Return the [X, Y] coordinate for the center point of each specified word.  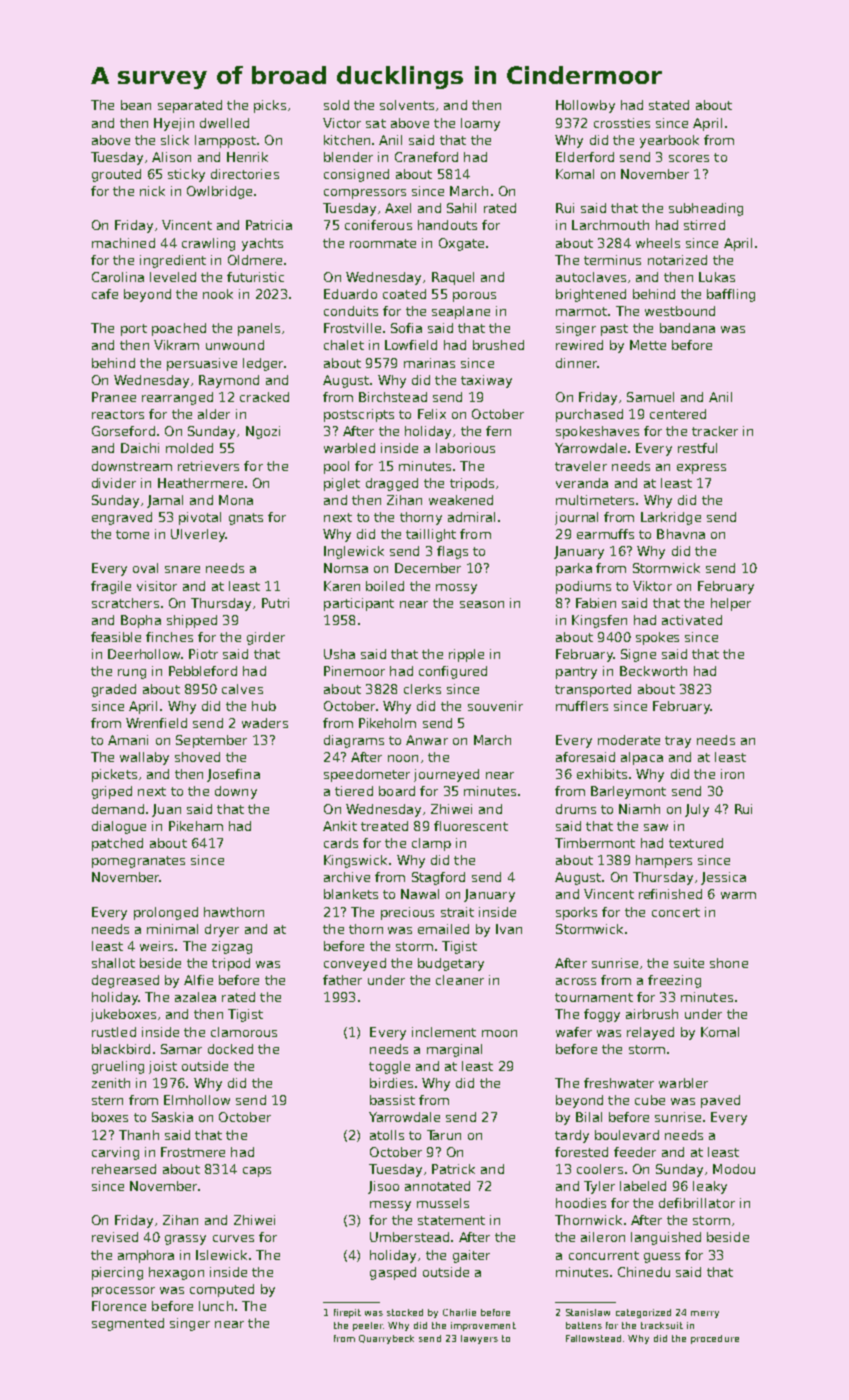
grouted [116, 175]
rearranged [177, 398]
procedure [715, 1339]
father [342, 980]
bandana [687, 328]
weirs [156, 946]
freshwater [619, 1083]
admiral [471, 517]
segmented [128, 1324]
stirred [704, 225]
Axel [398, 208]
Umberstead [409, 1237]
